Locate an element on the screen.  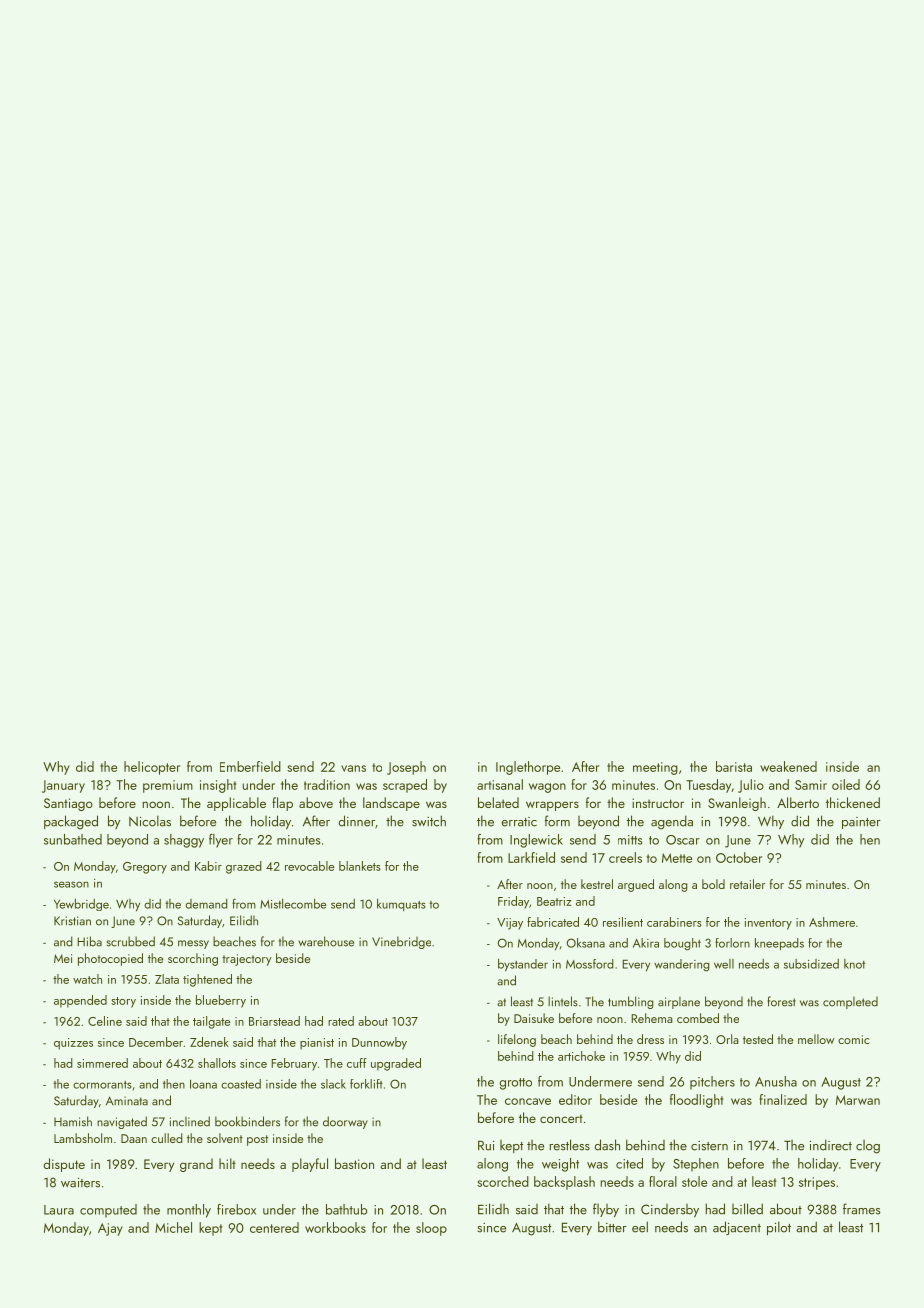
painter is located at coordinates (861, 823).
